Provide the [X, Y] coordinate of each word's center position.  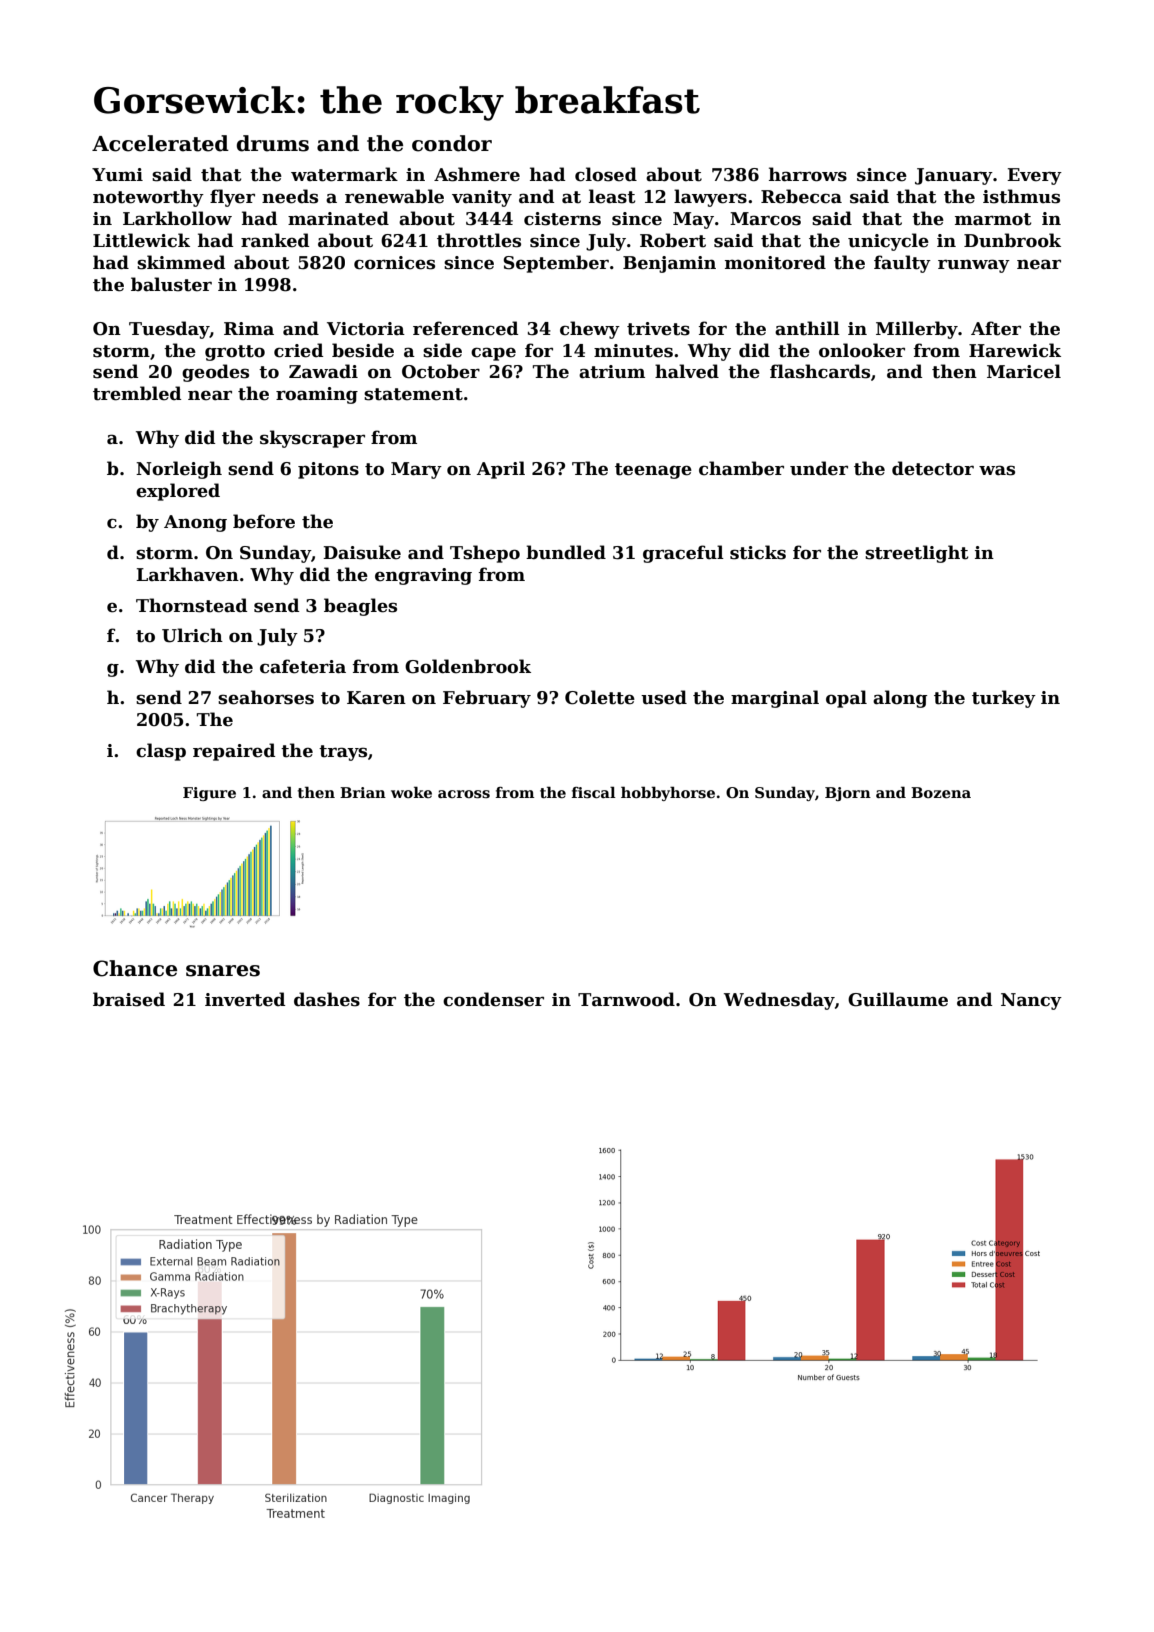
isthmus [1021, 196]
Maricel [1024, 371]
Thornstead [191, 605]
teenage [653, 471]
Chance [135, 968]
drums [273, 143]
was [997, 470]
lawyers [710, 198]
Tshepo [485, 554]
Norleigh [179, 470]
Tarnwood [626, 999]
